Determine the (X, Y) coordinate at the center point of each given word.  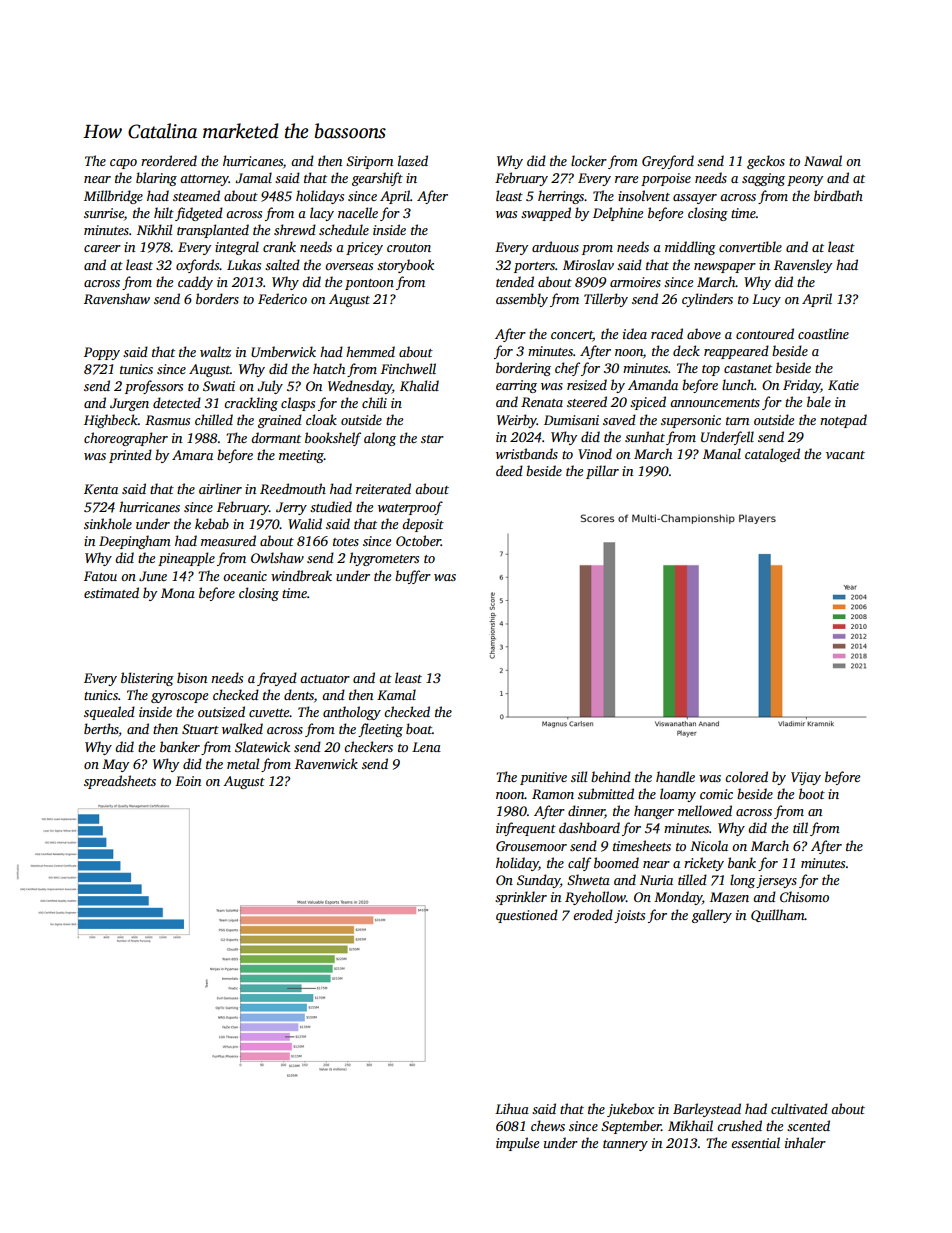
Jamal (253, 177)
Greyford (668, 162)
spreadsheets (120, 782)
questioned (527, 916)
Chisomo (804, 896)
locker (589, 160)
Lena (426, 747)
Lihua (512, 1108)
